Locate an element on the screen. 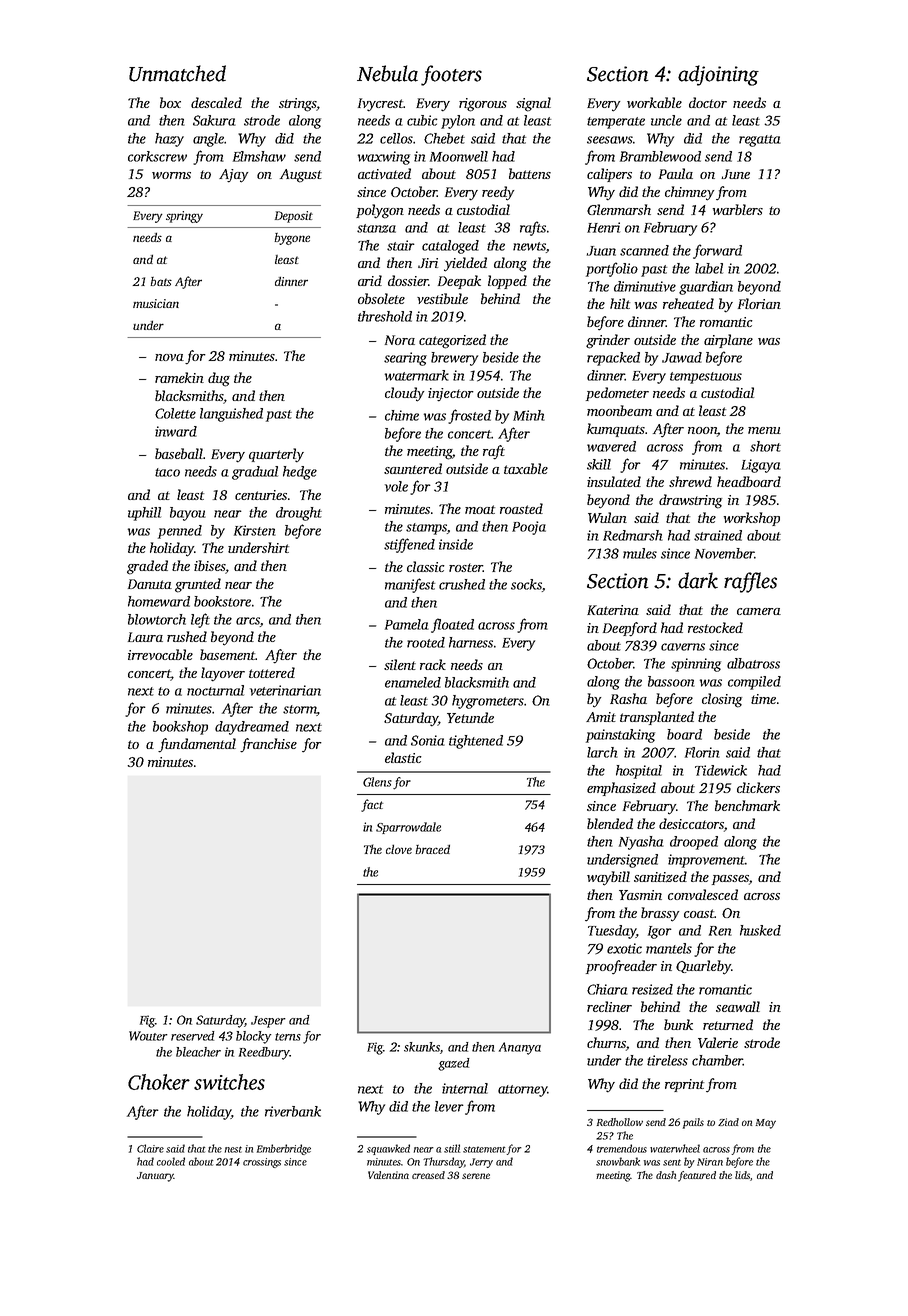 The height and width of the screenshot is (1316, 908). Tidewick is located at coordinates (721, 770).
